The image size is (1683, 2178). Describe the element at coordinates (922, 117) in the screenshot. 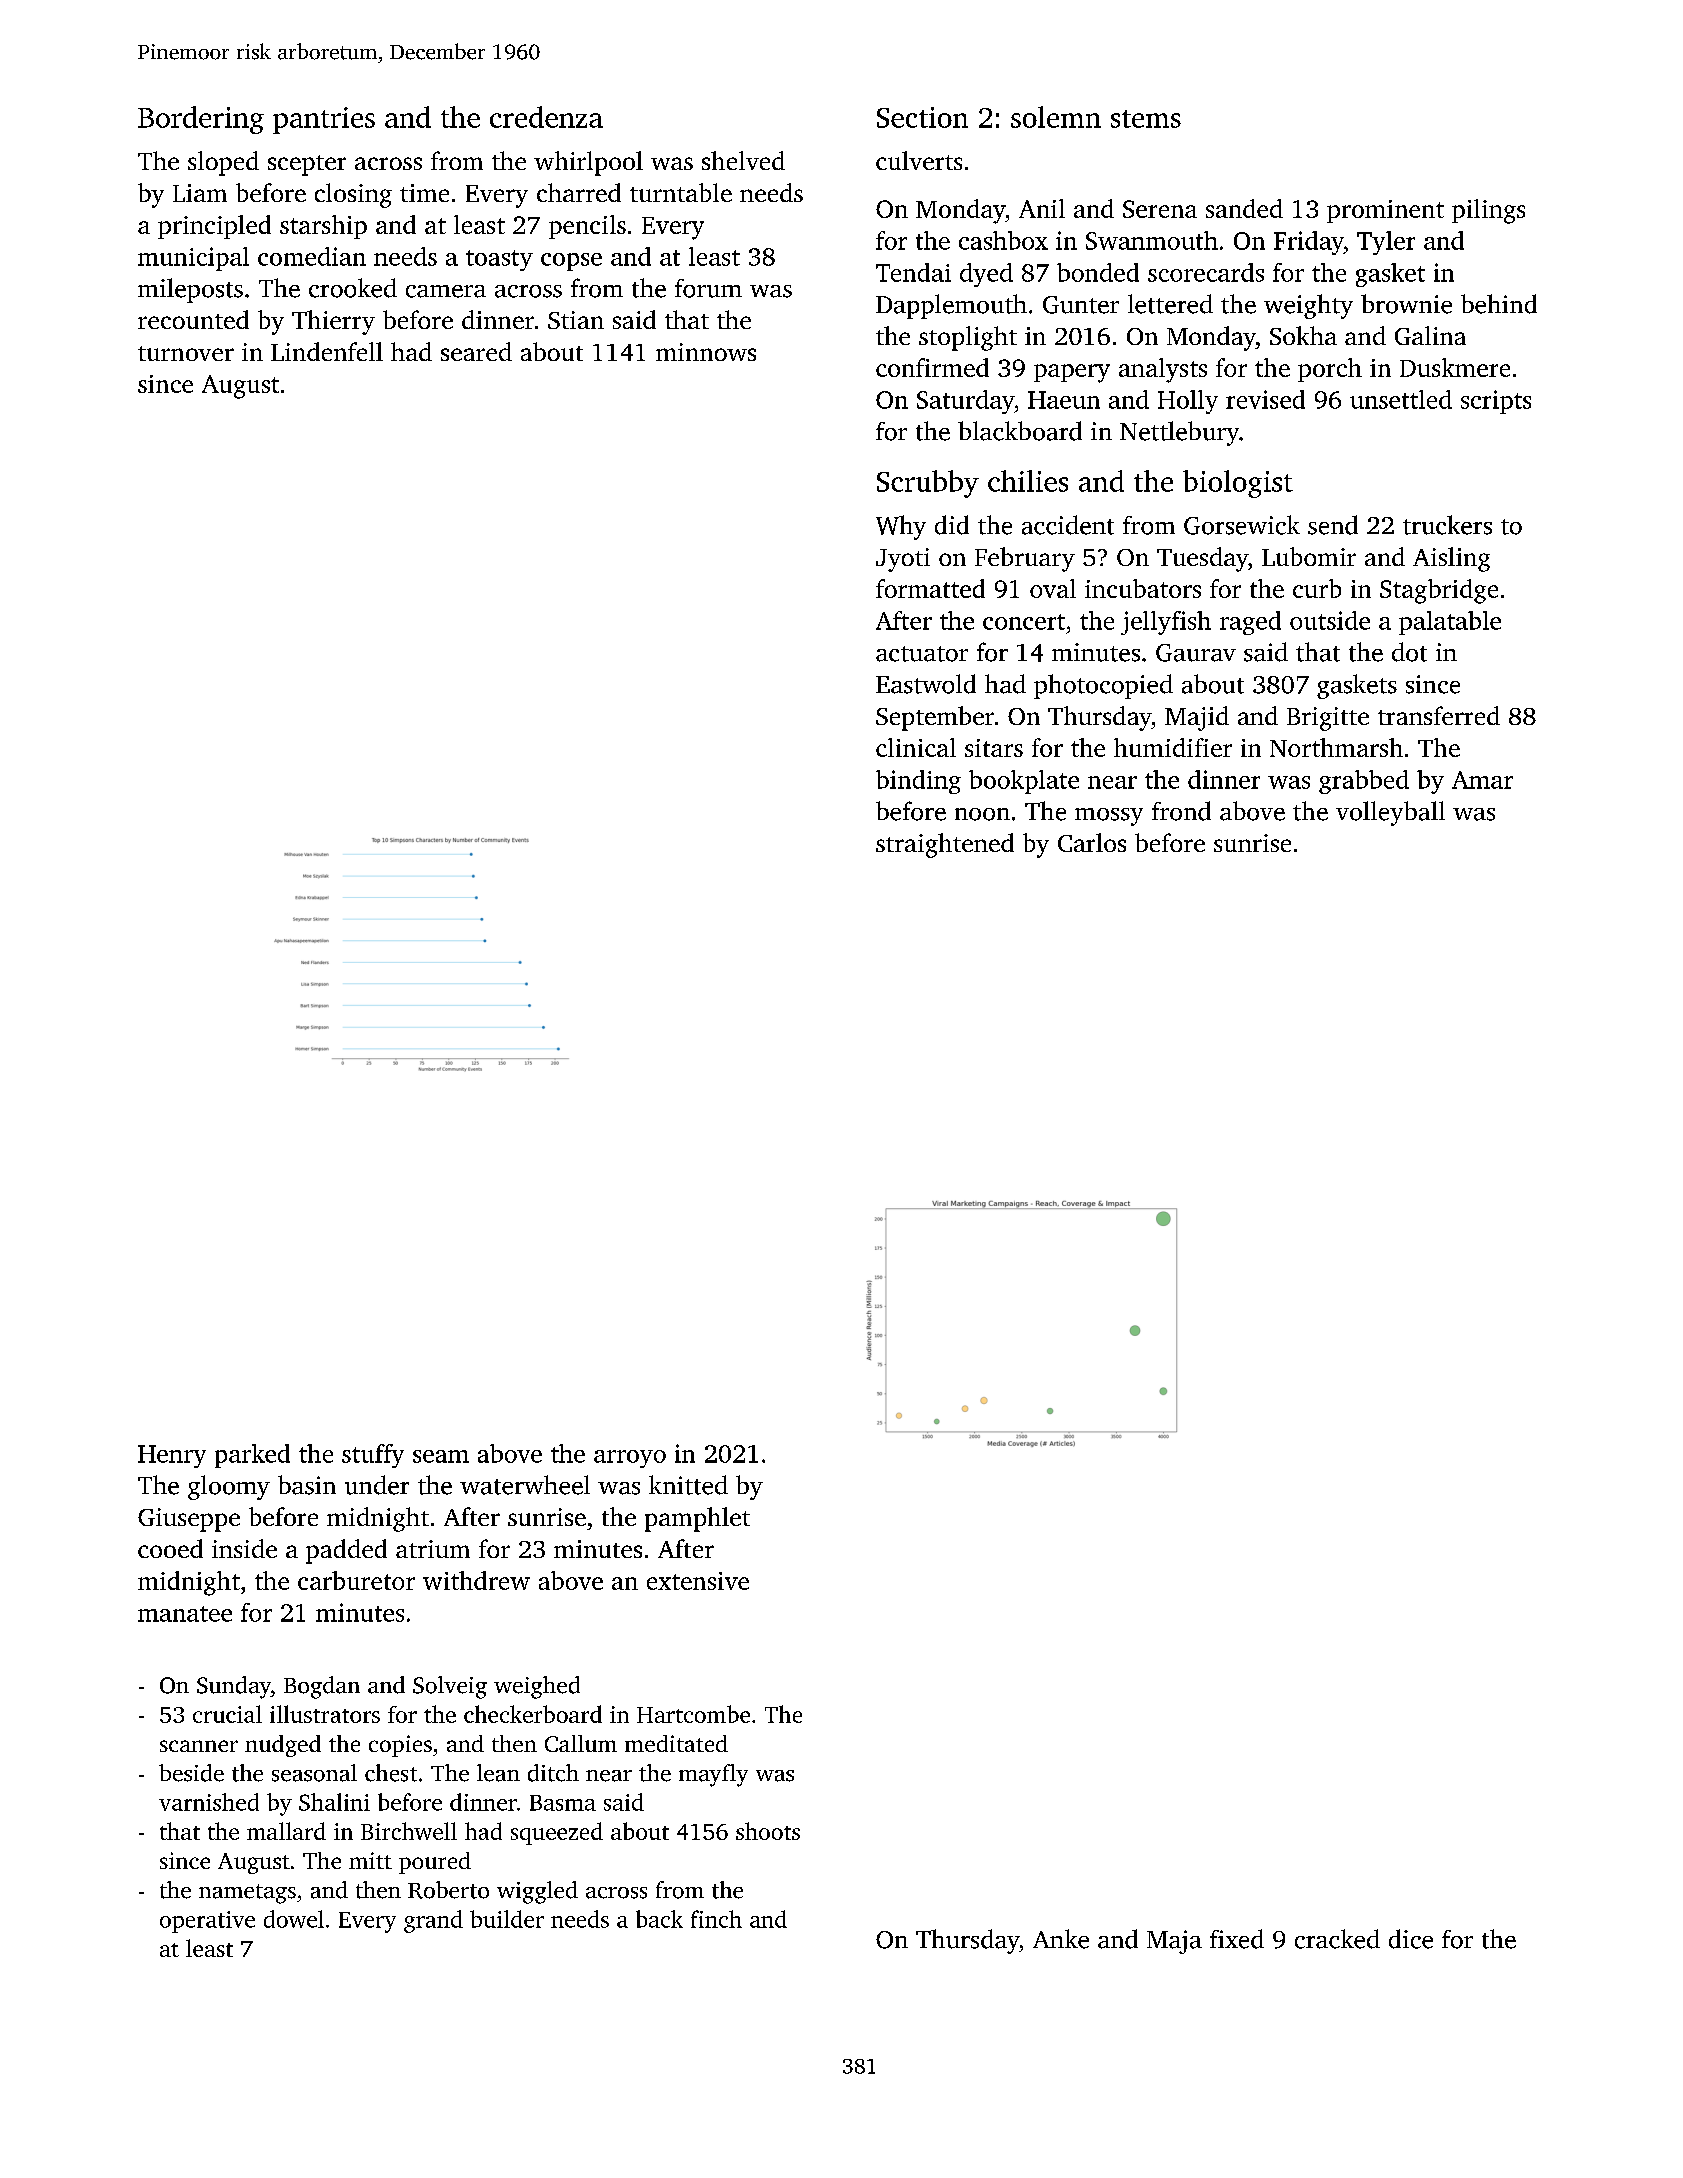

I see `Section` at that location.
